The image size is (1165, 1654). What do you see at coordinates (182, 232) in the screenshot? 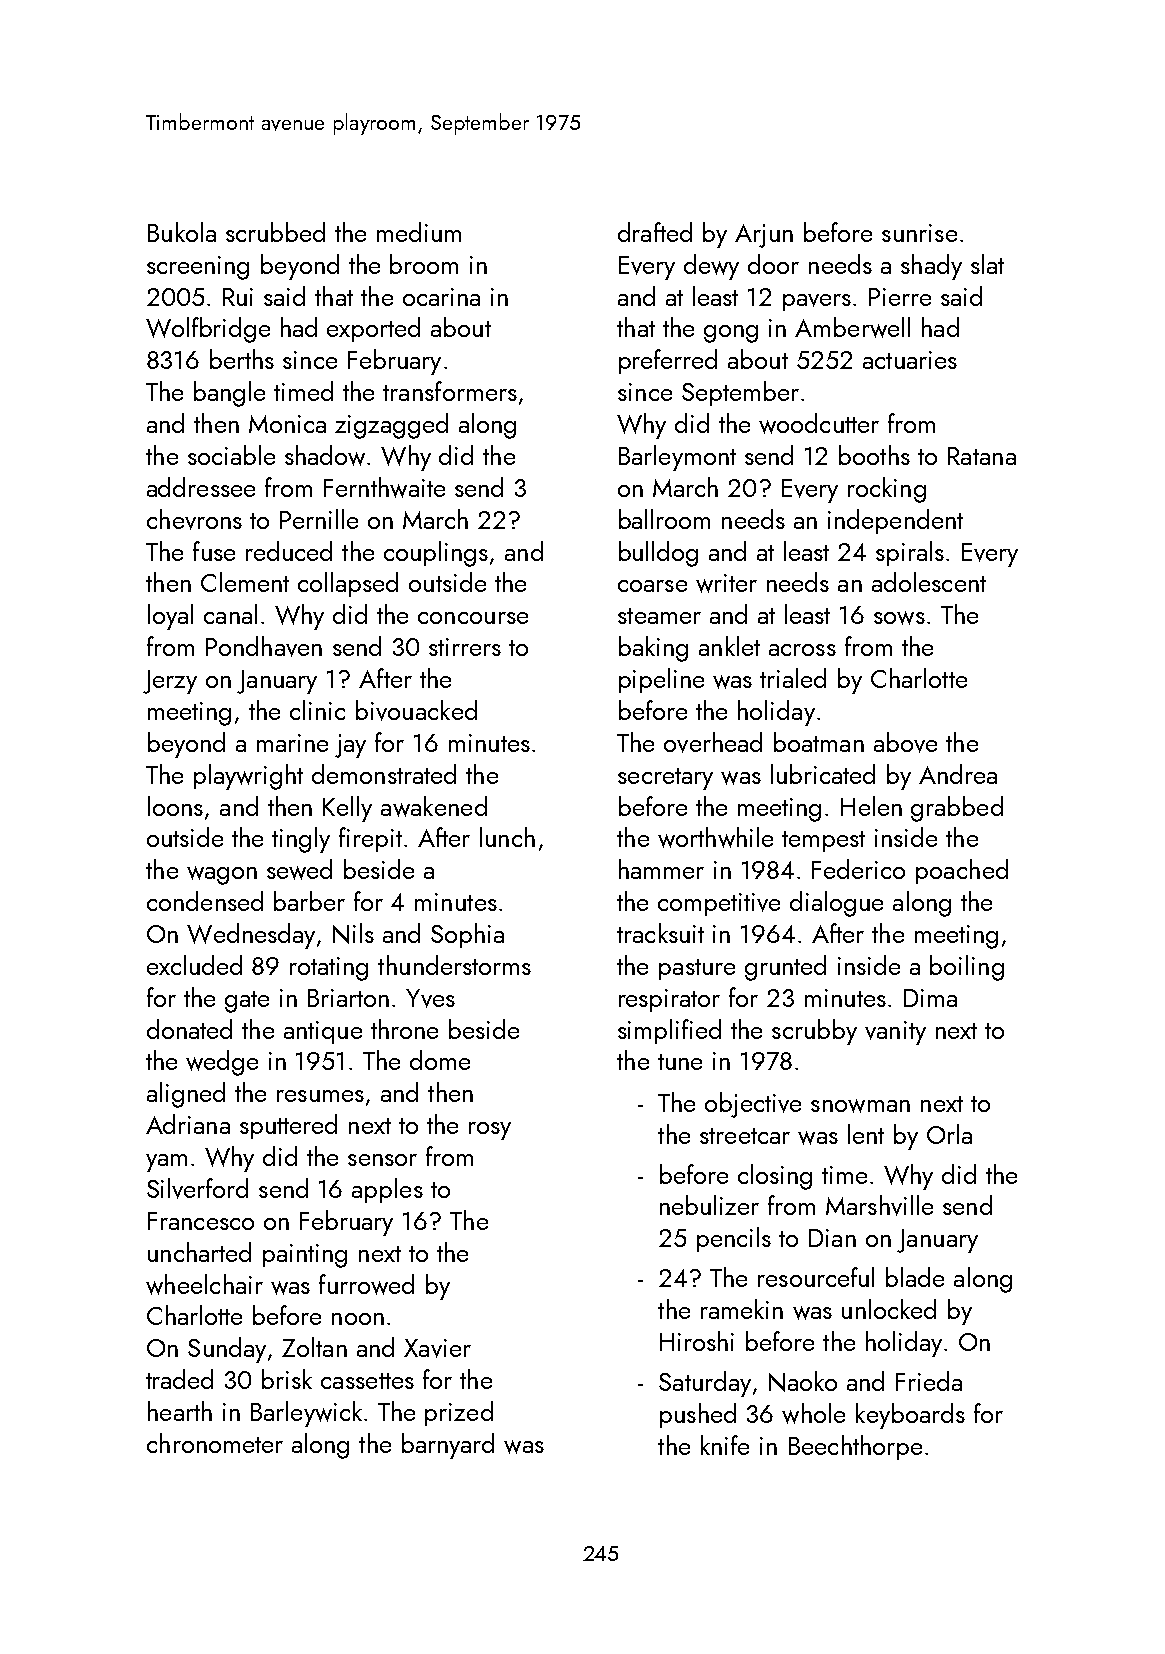
I see `Bukola` at bounding box center [182, 232].
